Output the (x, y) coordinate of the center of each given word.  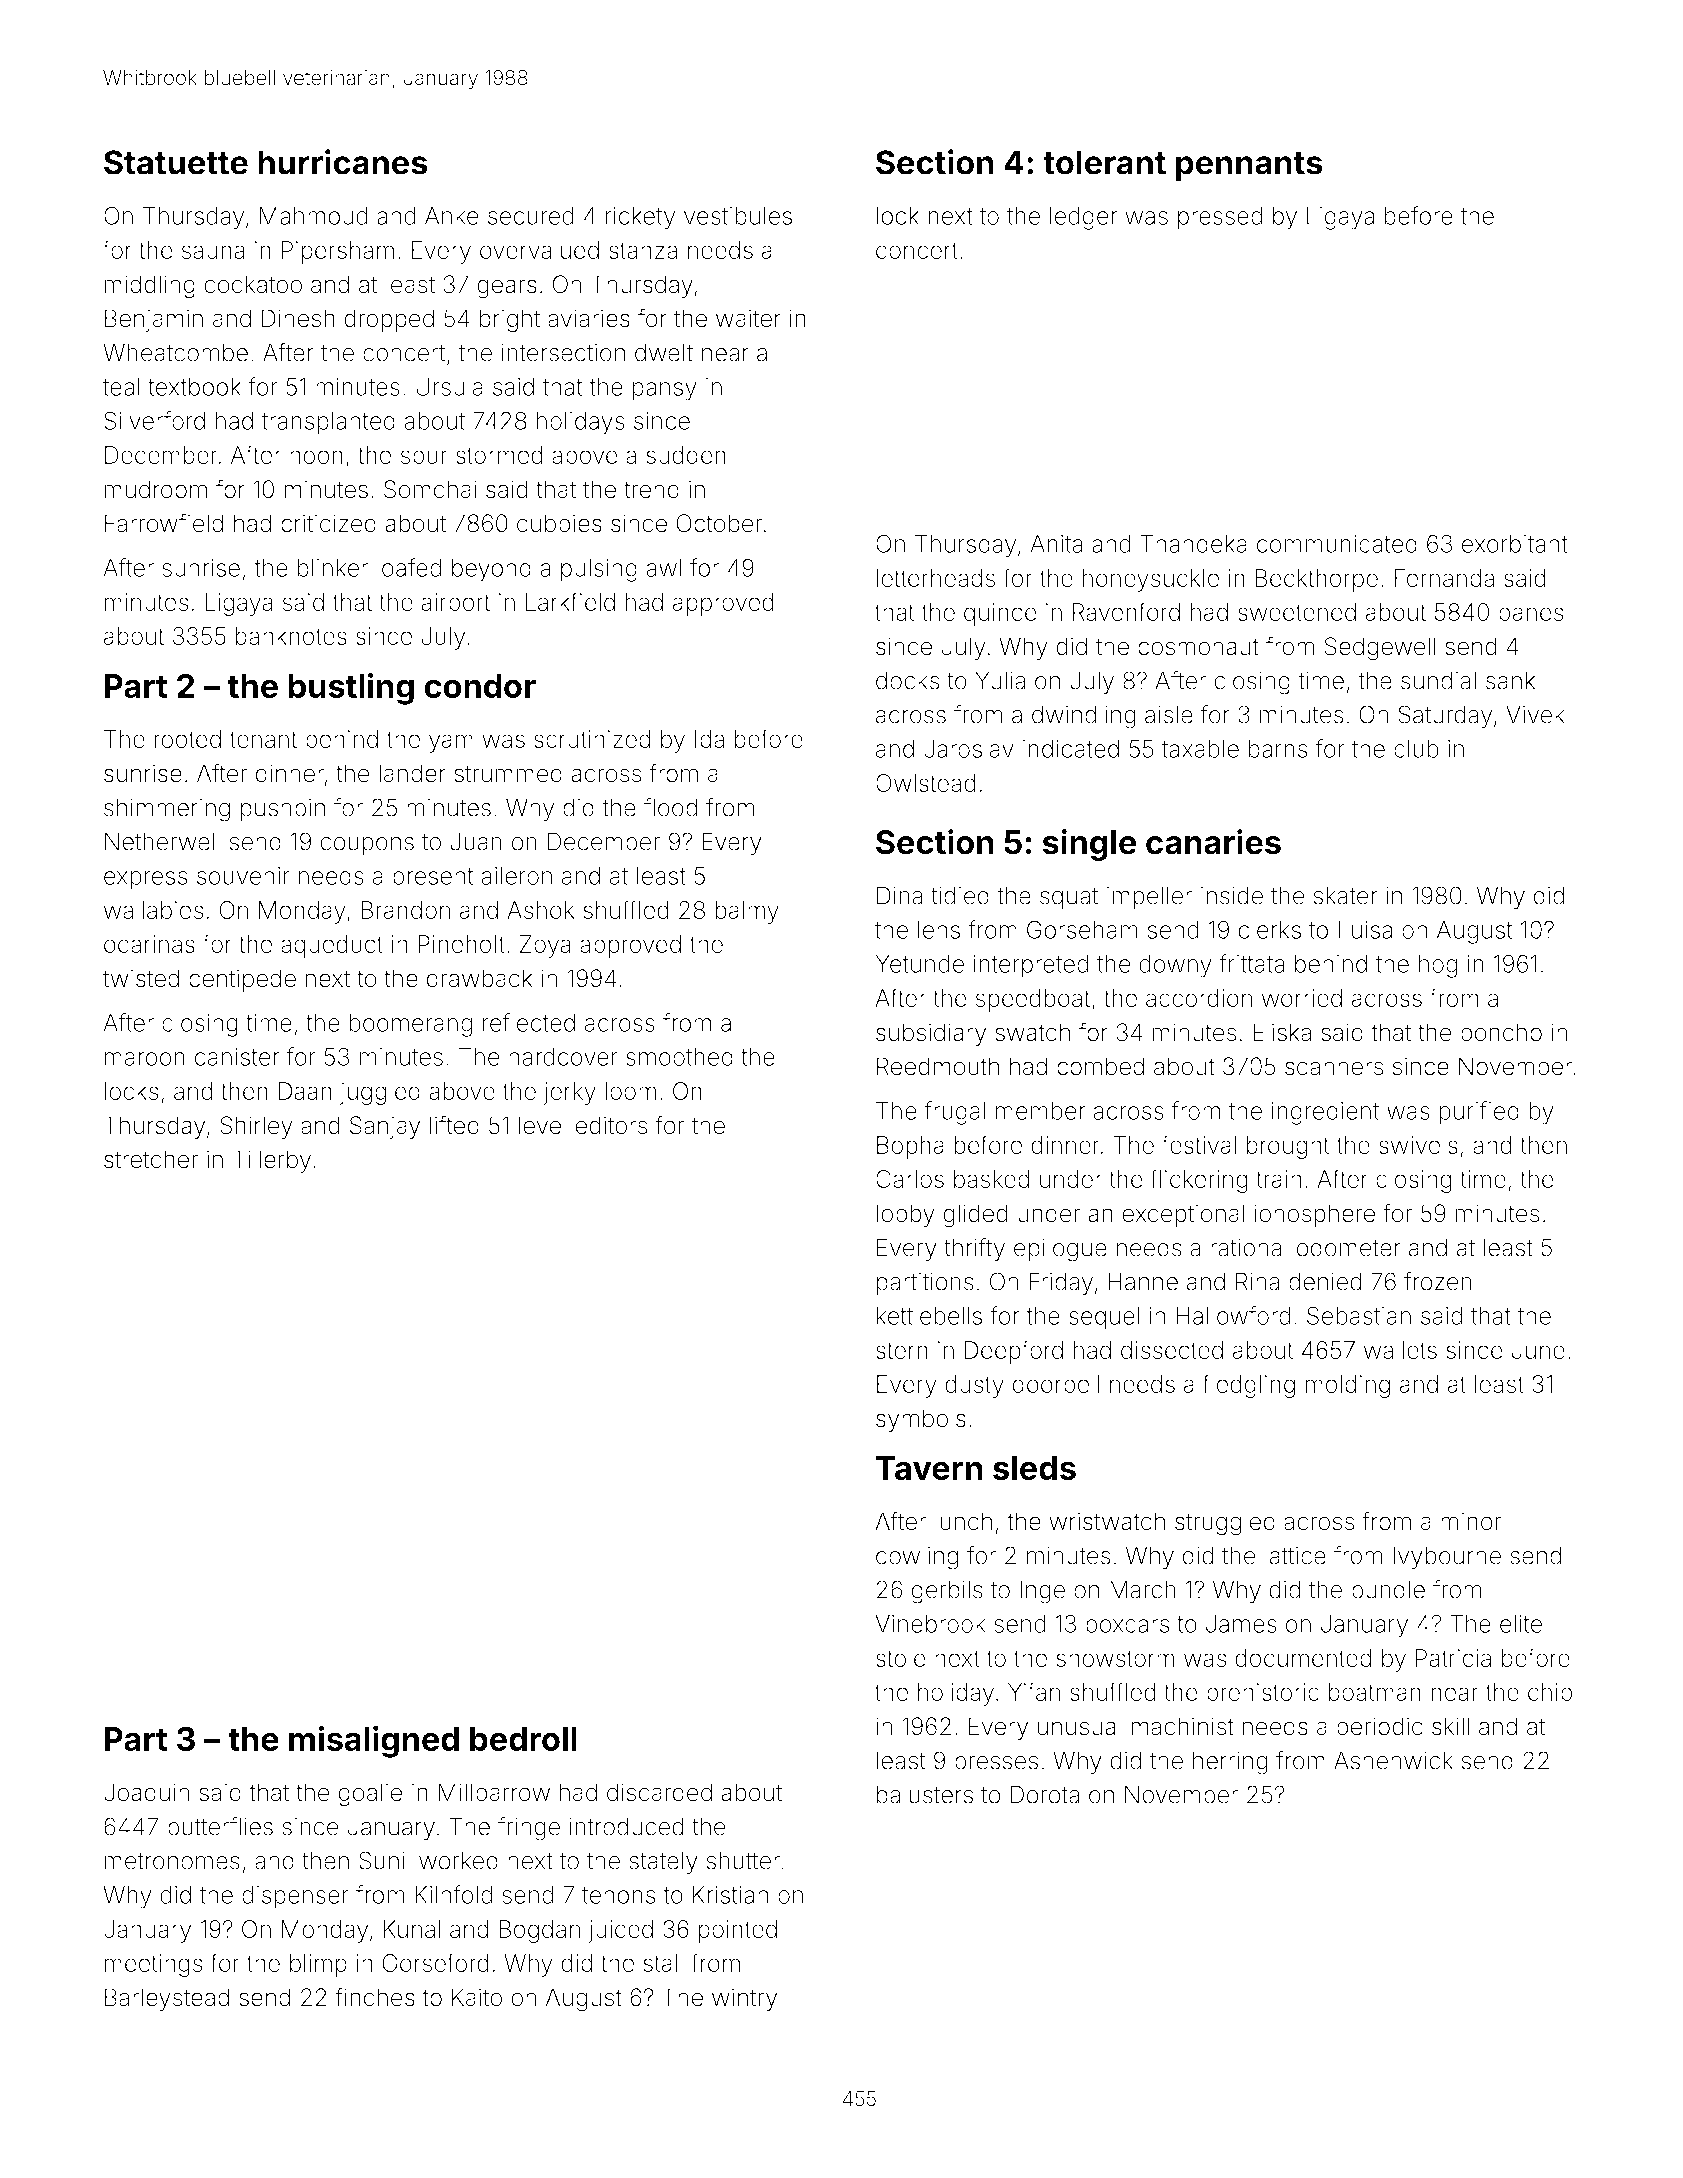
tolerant (1104, 162)
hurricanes (343, 162)
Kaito (477, 1997)
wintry (744, 1999)
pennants (1249, 166)
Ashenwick (1393, 1760)
